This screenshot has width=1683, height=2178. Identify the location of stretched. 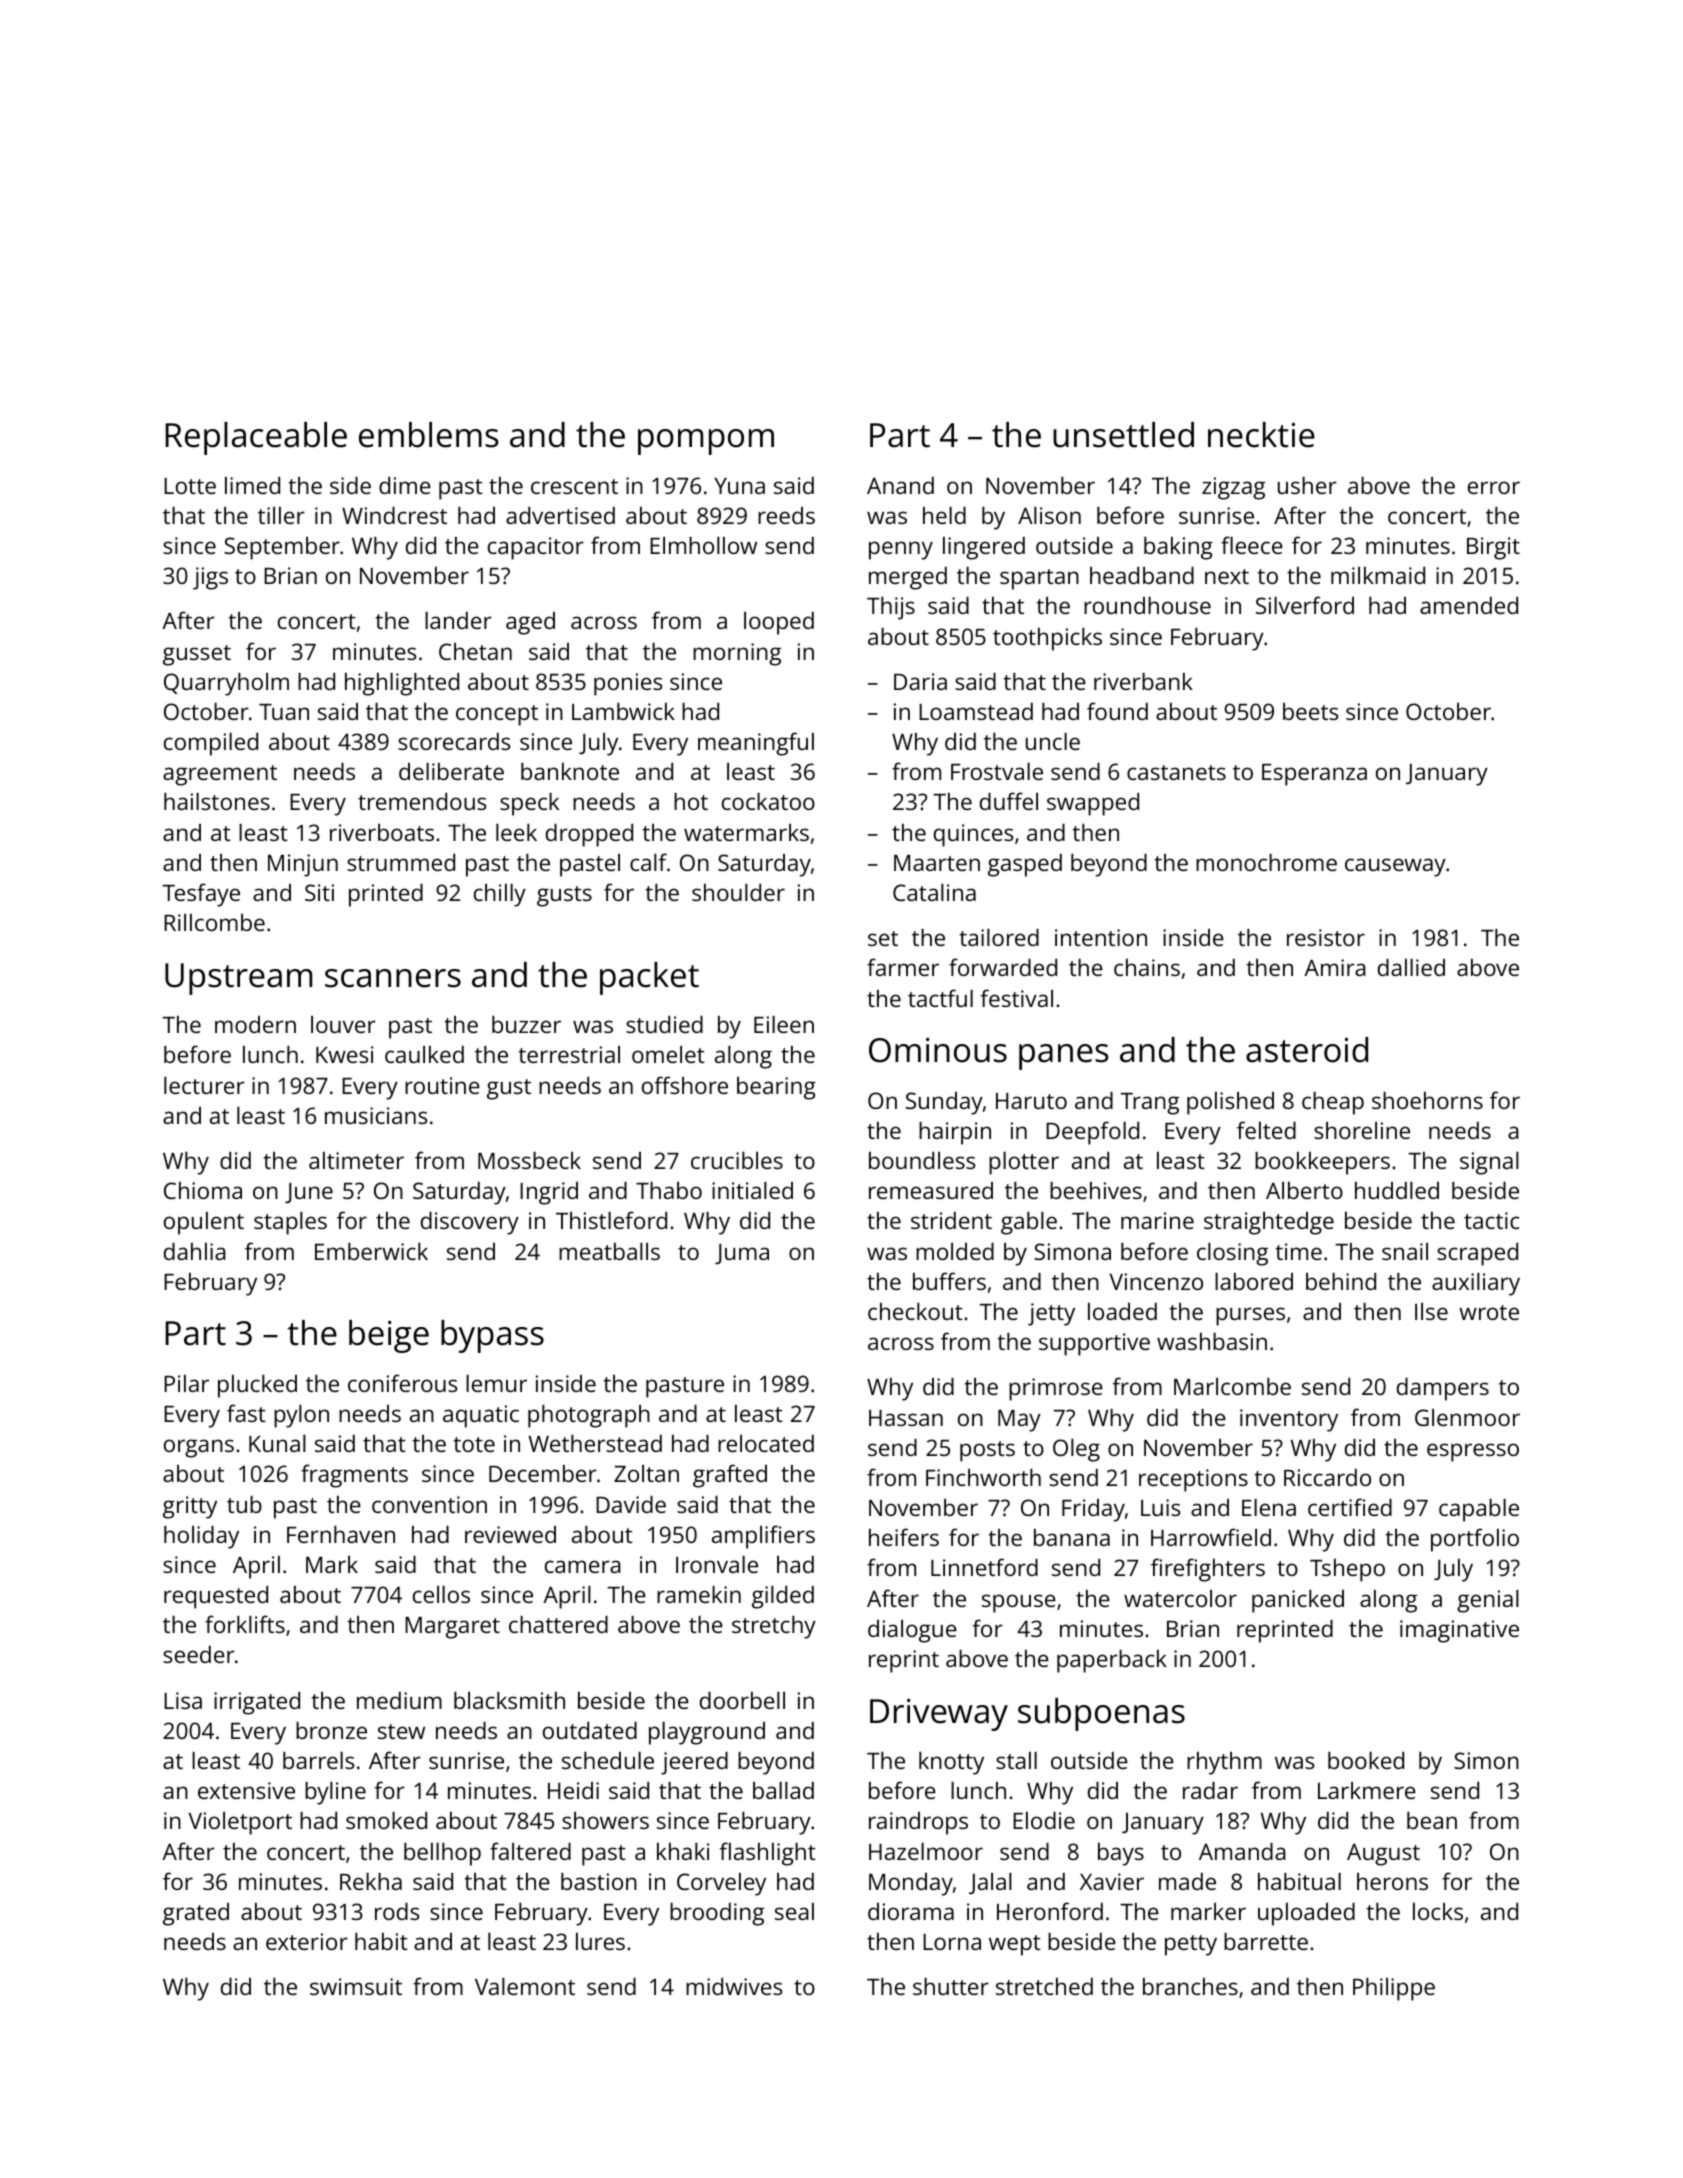
(1044, 1986).
